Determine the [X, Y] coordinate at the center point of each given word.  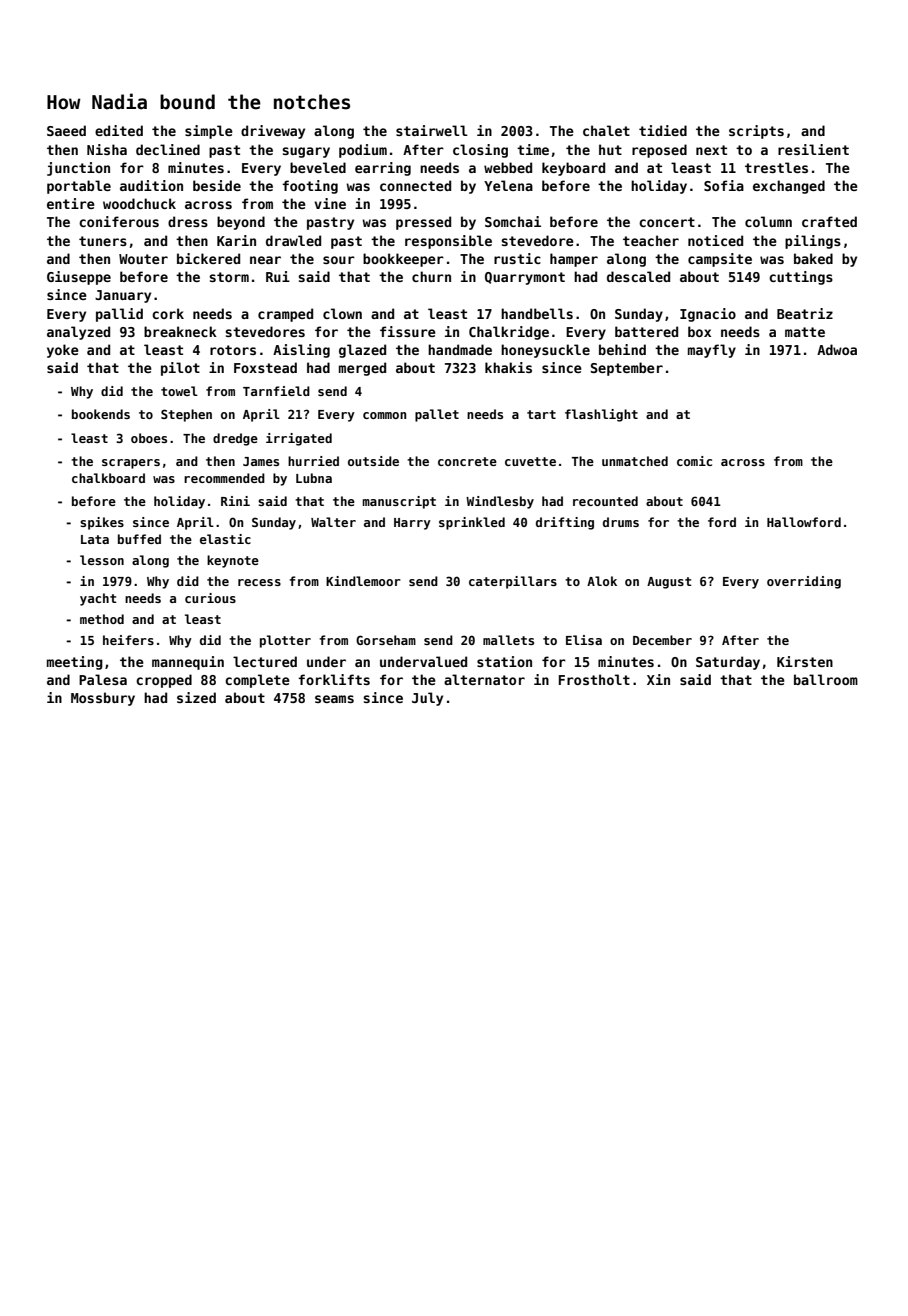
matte [805, 332]
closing [480, 151]
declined [168, 149]
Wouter [143, 259]
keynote [233, 561]
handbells [537, 313]
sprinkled [472, 523]
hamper [574, 260]
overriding [804, 582]
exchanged [789, 187]
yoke [63, 351]
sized [196, 697]
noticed [715, 240]
